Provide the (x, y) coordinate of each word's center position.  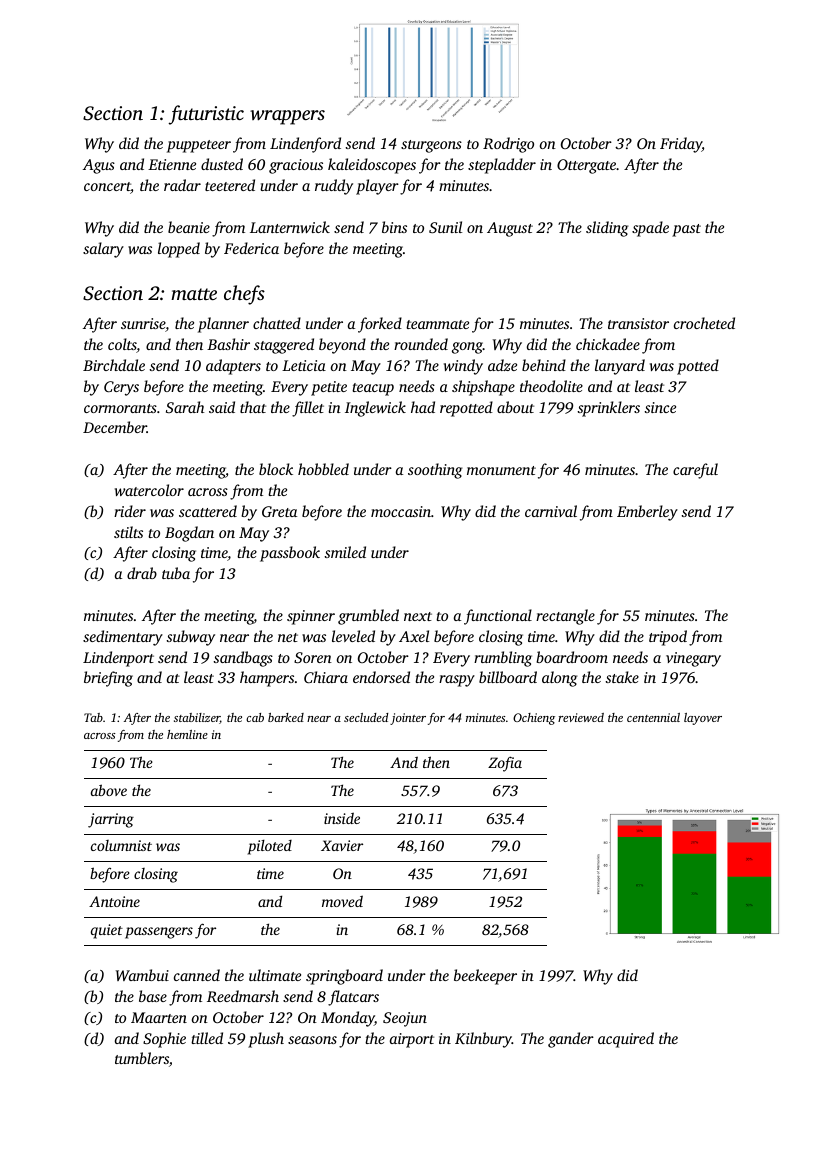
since (660, 407)
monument (501, 470)
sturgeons (431, 146)
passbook (290, 554)
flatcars (353, 998)
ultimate (275, 975)
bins (394, 227)
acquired (626, 1040)
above (109, 790)
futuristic (206, 115)
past (686, 230)
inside (342, 818)
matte (194, 294)
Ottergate (586, 166)
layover (703, 719)
